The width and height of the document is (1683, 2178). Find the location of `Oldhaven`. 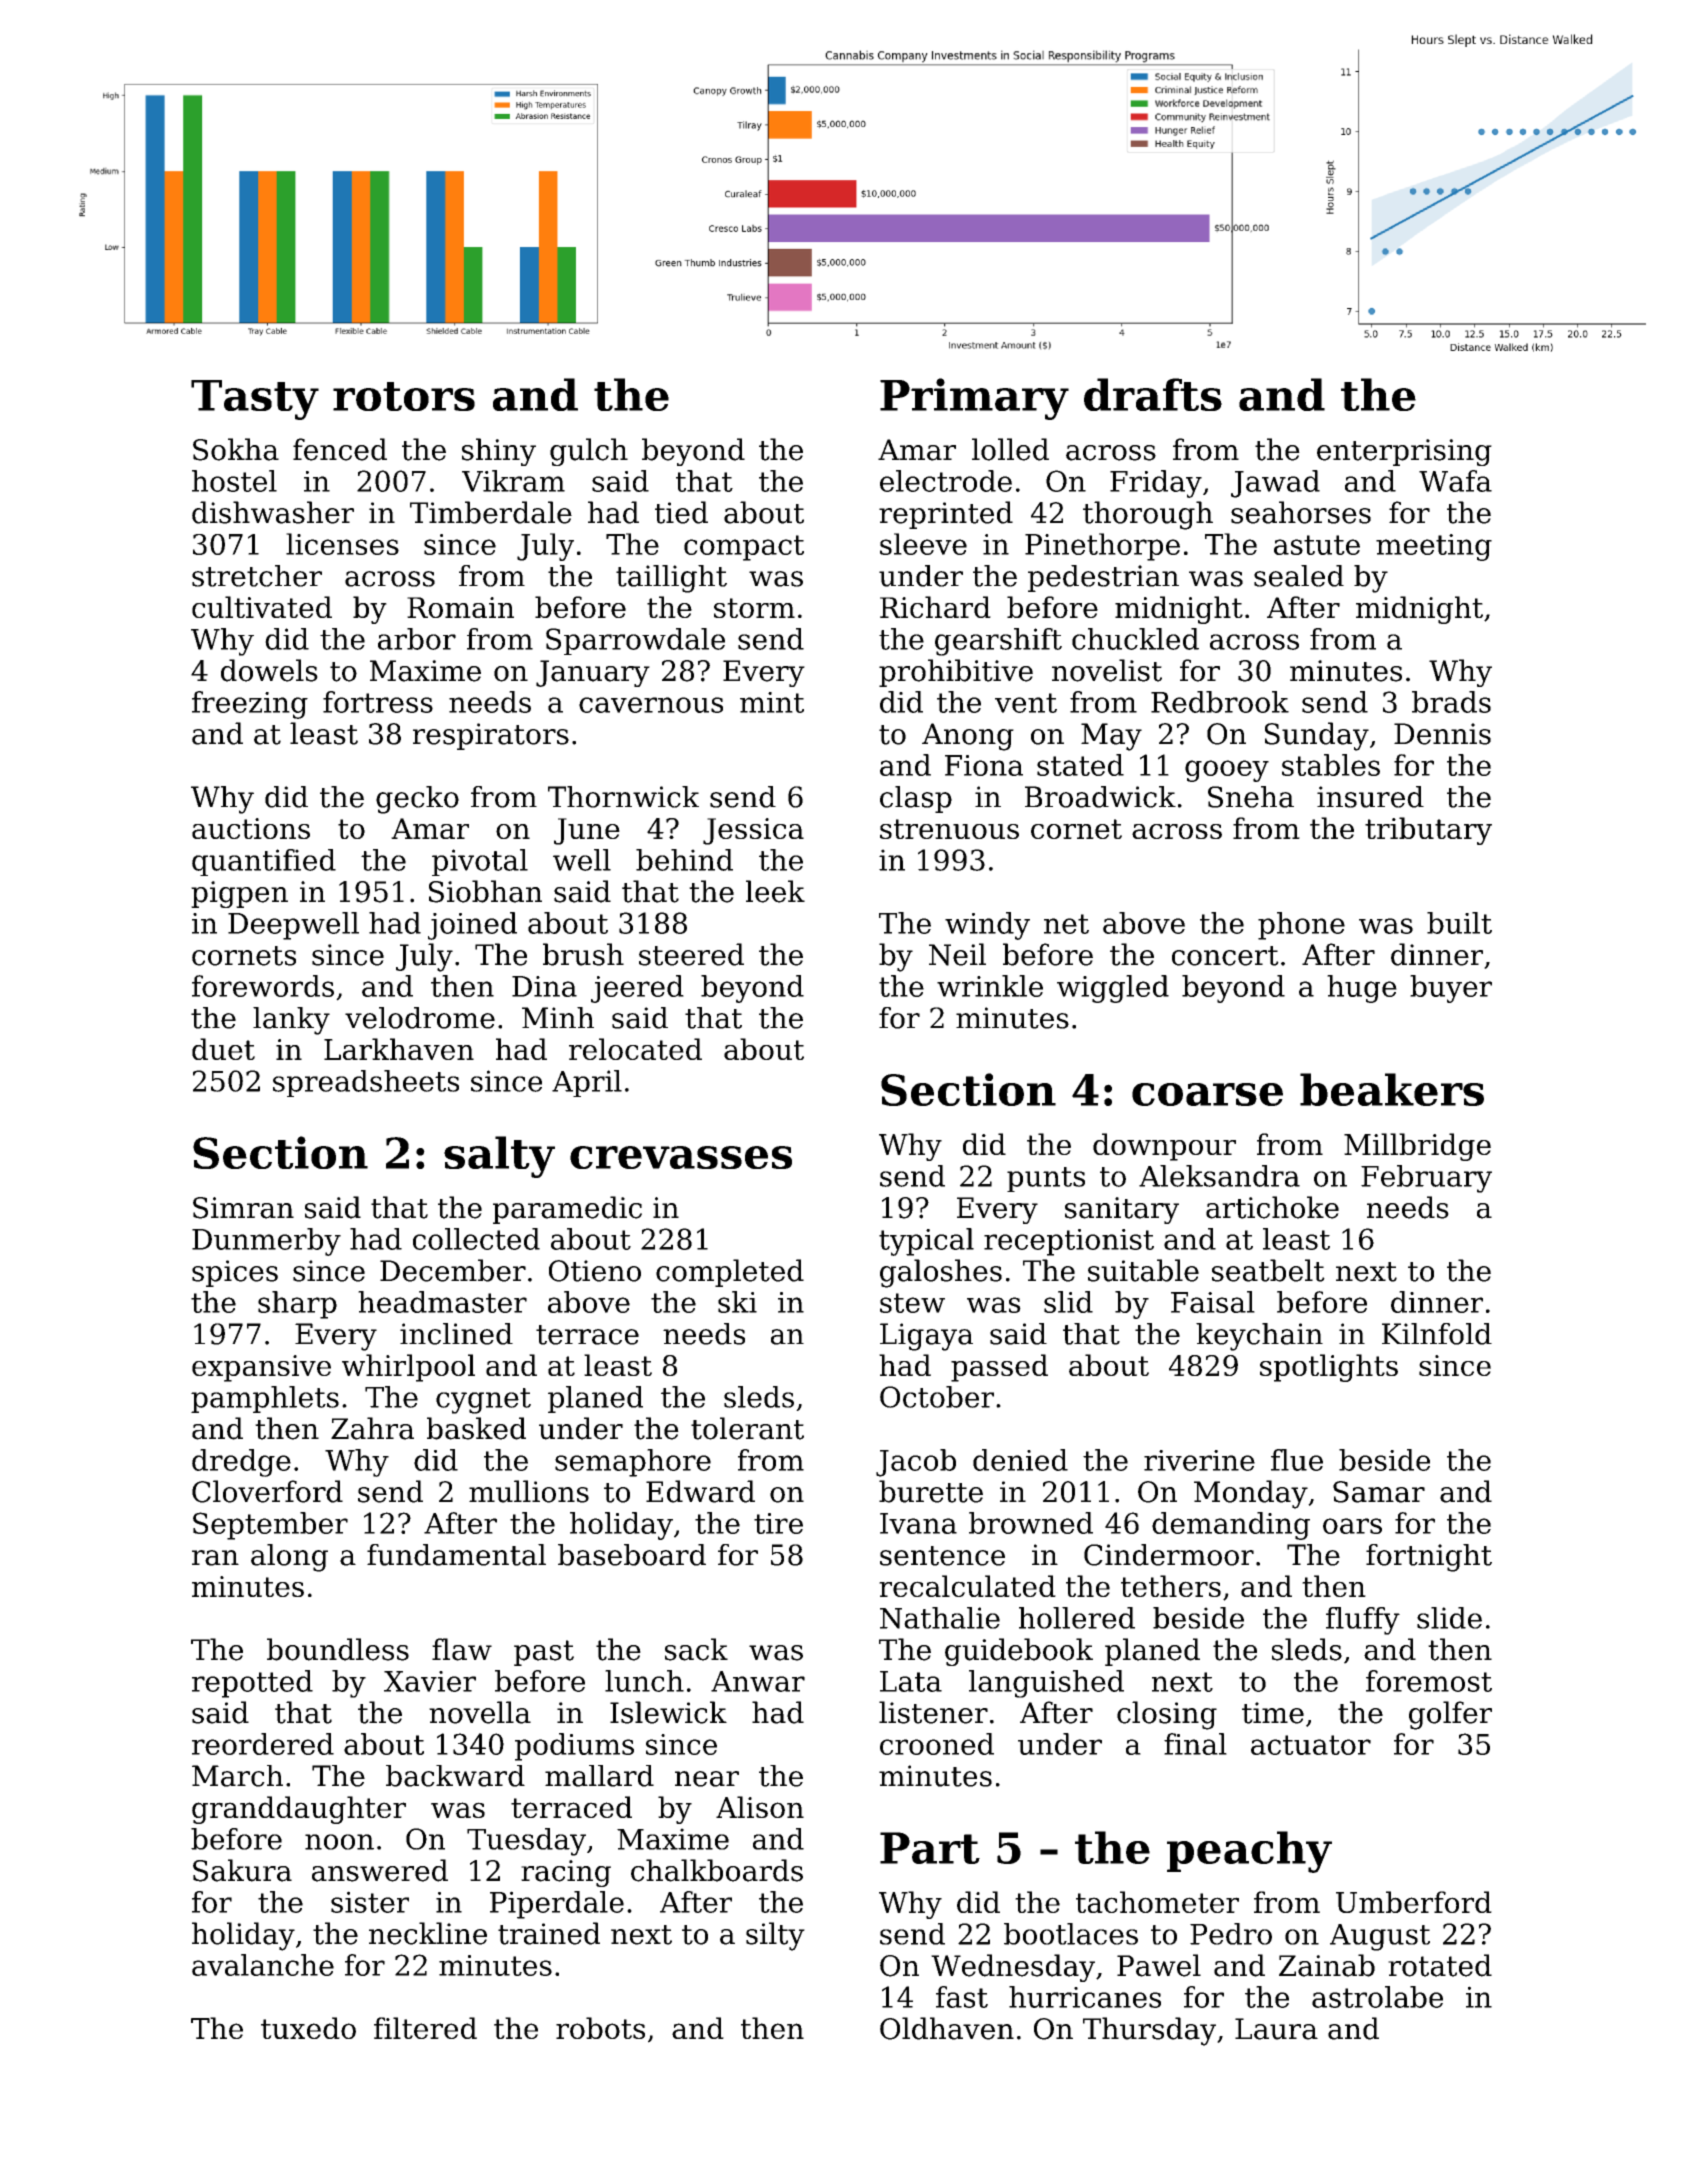

Oldhaven is located at coordinates (947, 2028).
